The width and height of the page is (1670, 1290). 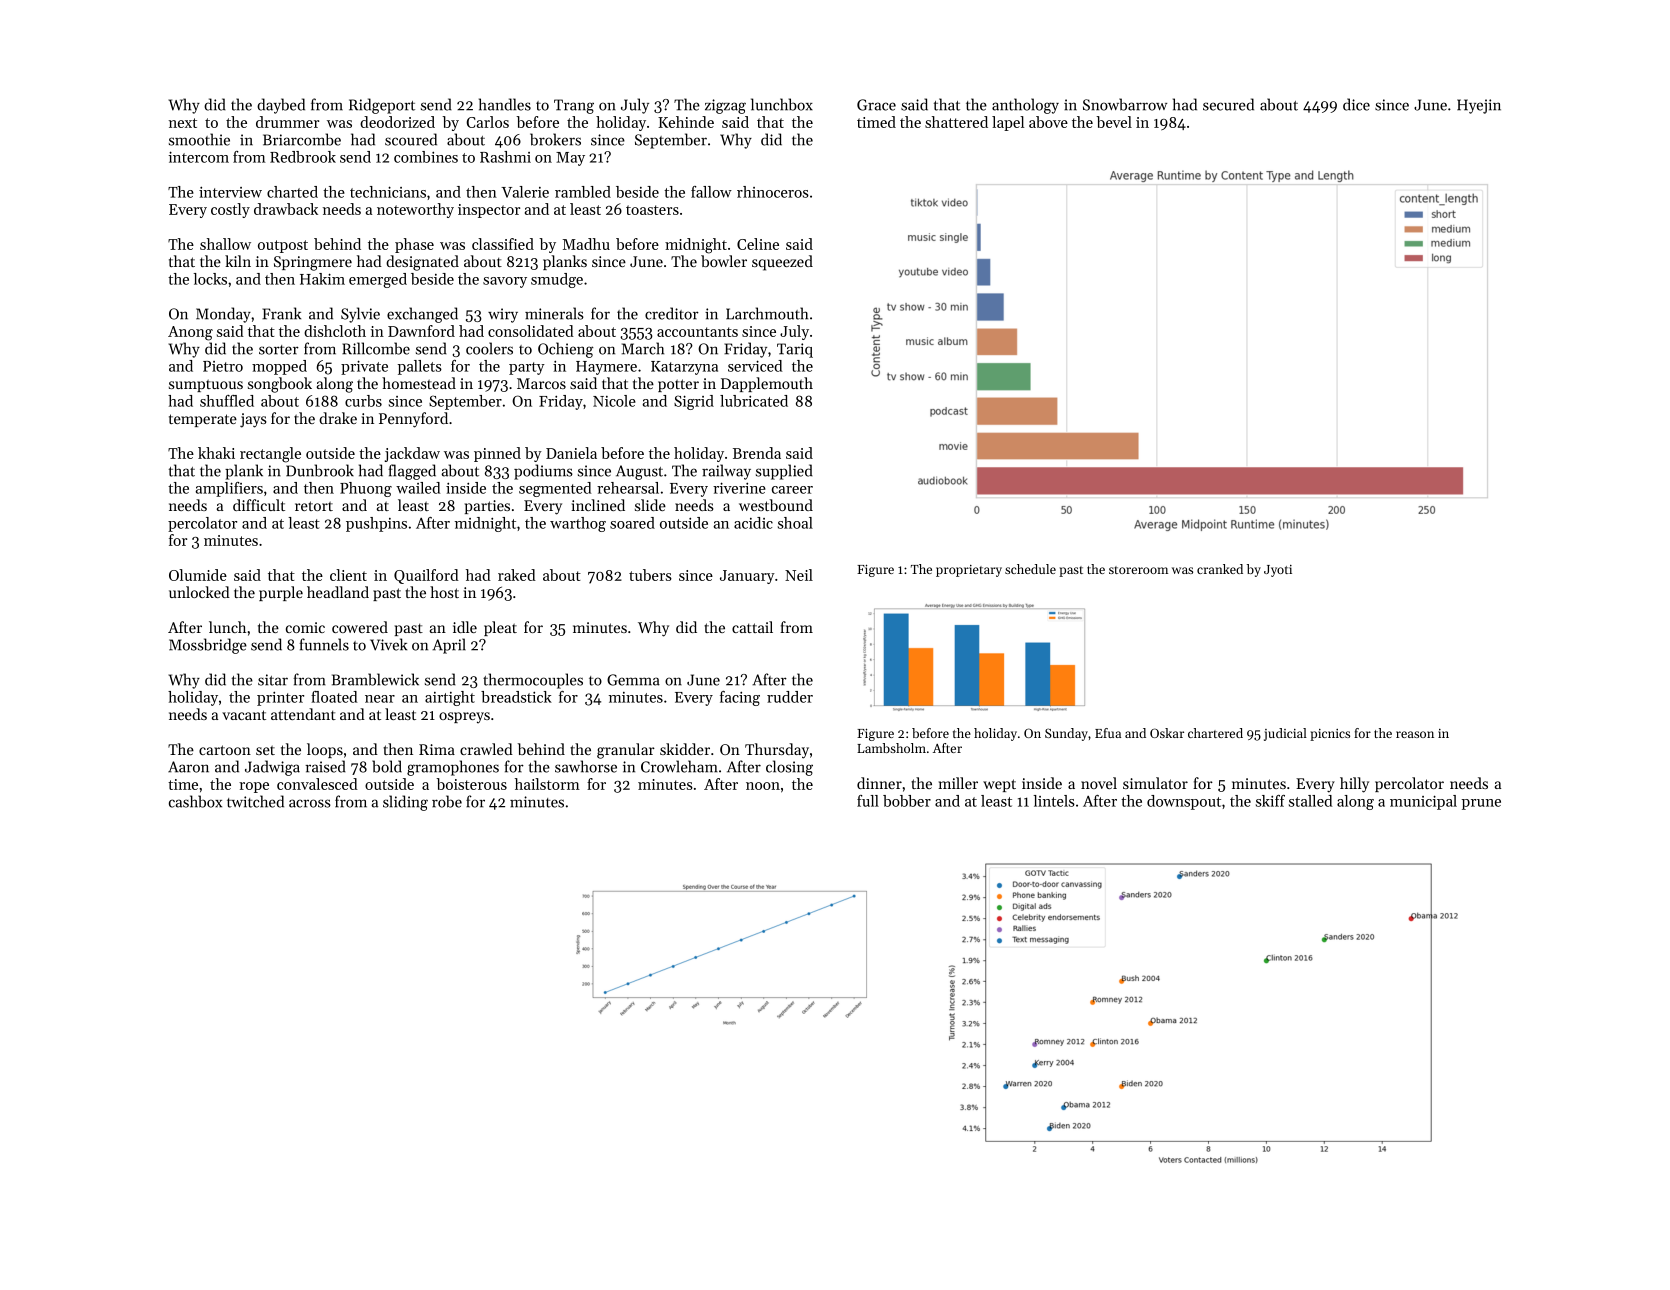 I want to click on tubers, so click(x=650, y=575).
